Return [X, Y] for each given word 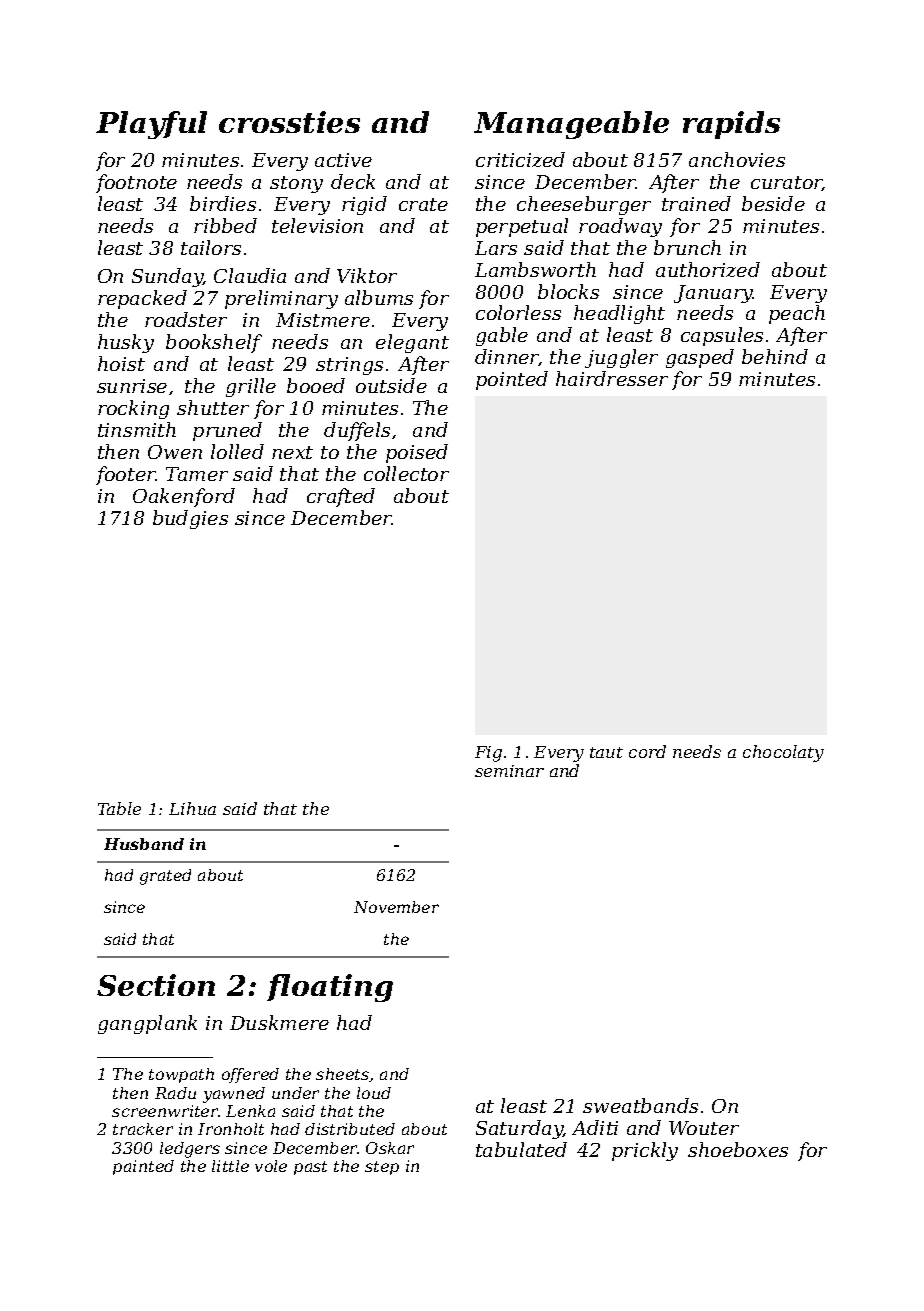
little [230, 1166]
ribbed [225, 225]
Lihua [192, 808]
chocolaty [783, 753]
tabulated [521, 1149]
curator [787, 183]
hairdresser [612, 378]
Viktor [367, 275]
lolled [237, 451]
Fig [488, 754]
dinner [507, 357]
